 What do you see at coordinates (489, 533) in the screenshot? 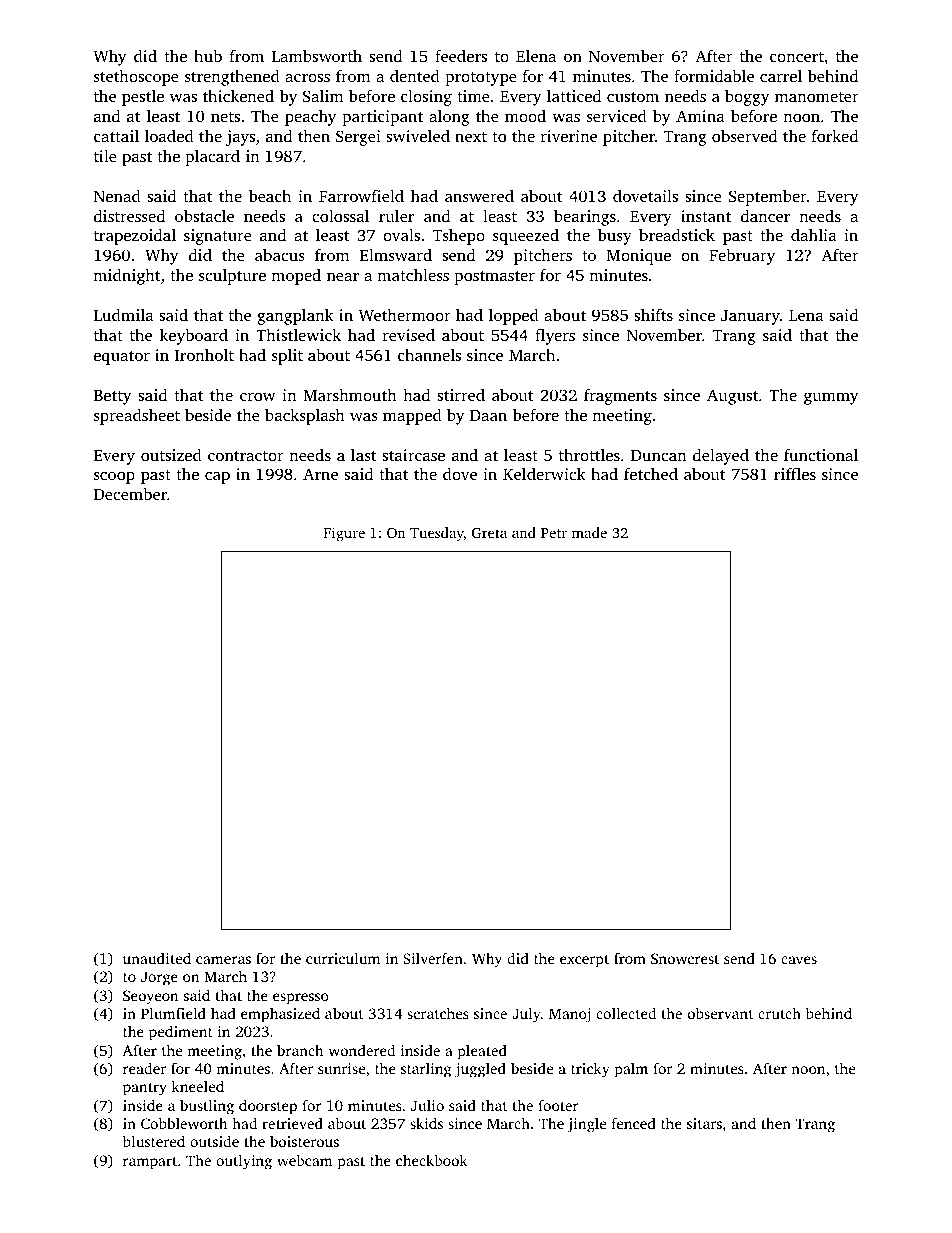
I see `Greta` at bounding box center [489, 533].
